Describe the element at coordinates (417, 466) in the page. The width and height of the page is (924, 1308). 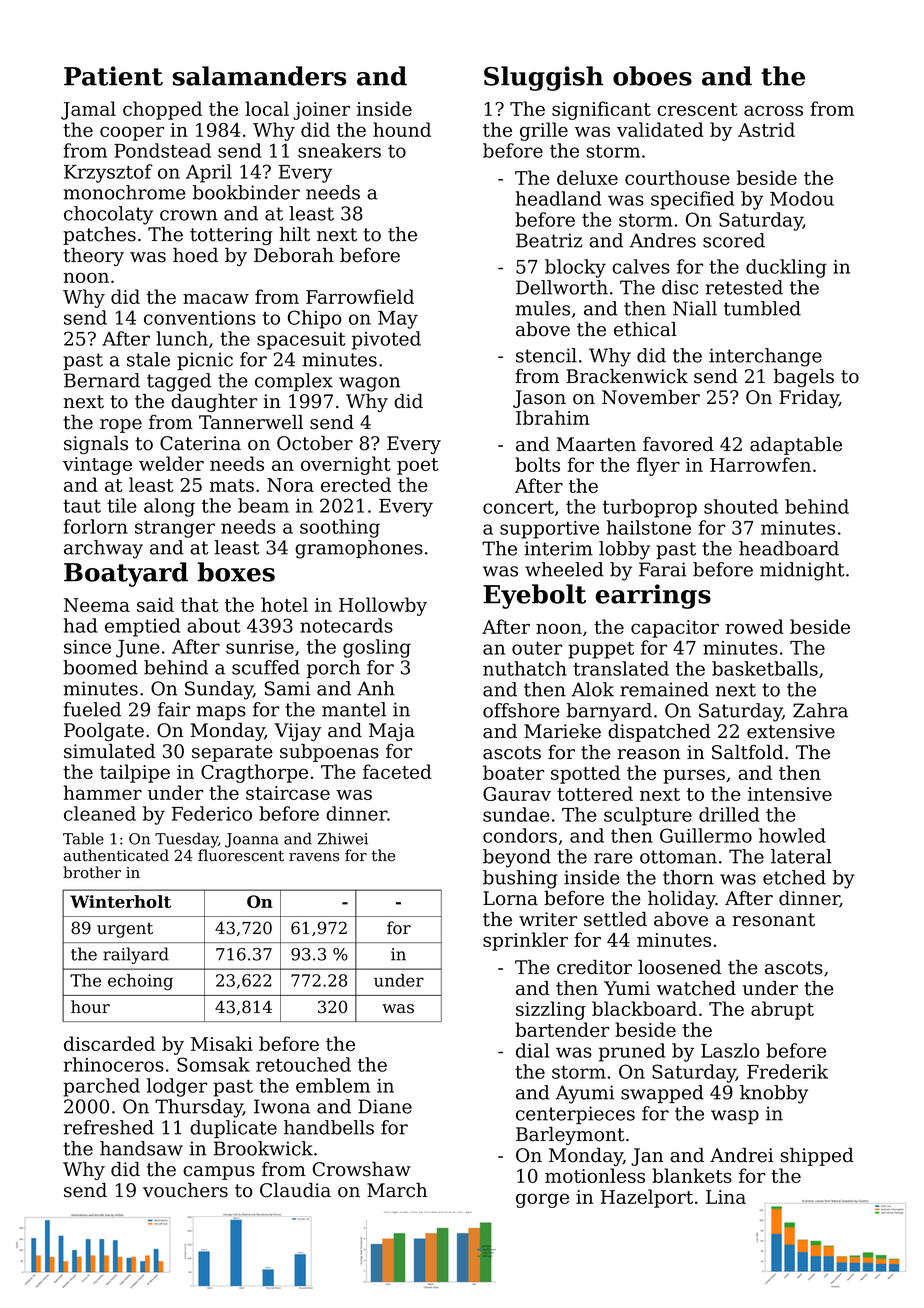
I see `poet` at that location.
